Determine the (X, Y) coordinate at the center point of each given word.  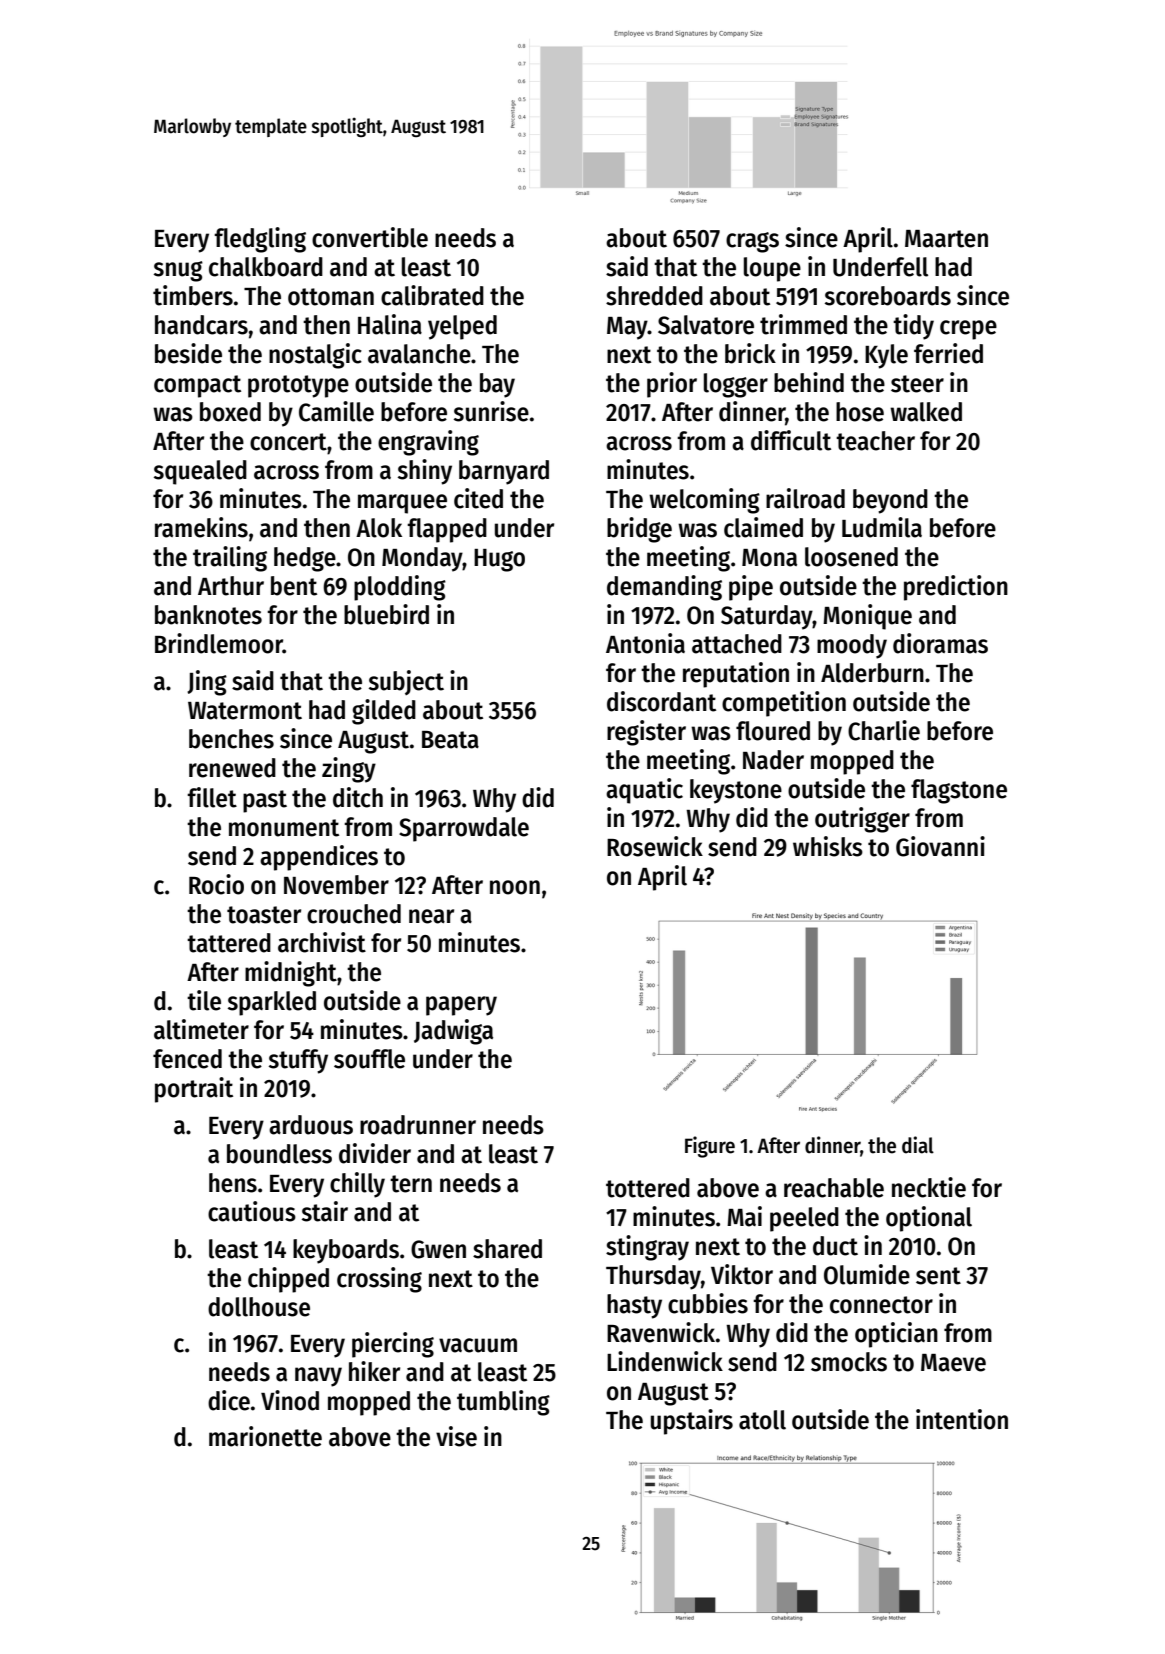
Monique (867, 617)
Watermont (245, 711)
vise (456, 1436)
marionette (265, 1436)
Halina (390, 324)
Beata (450, 740)
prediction (956, 588)
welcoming (704, 501)
